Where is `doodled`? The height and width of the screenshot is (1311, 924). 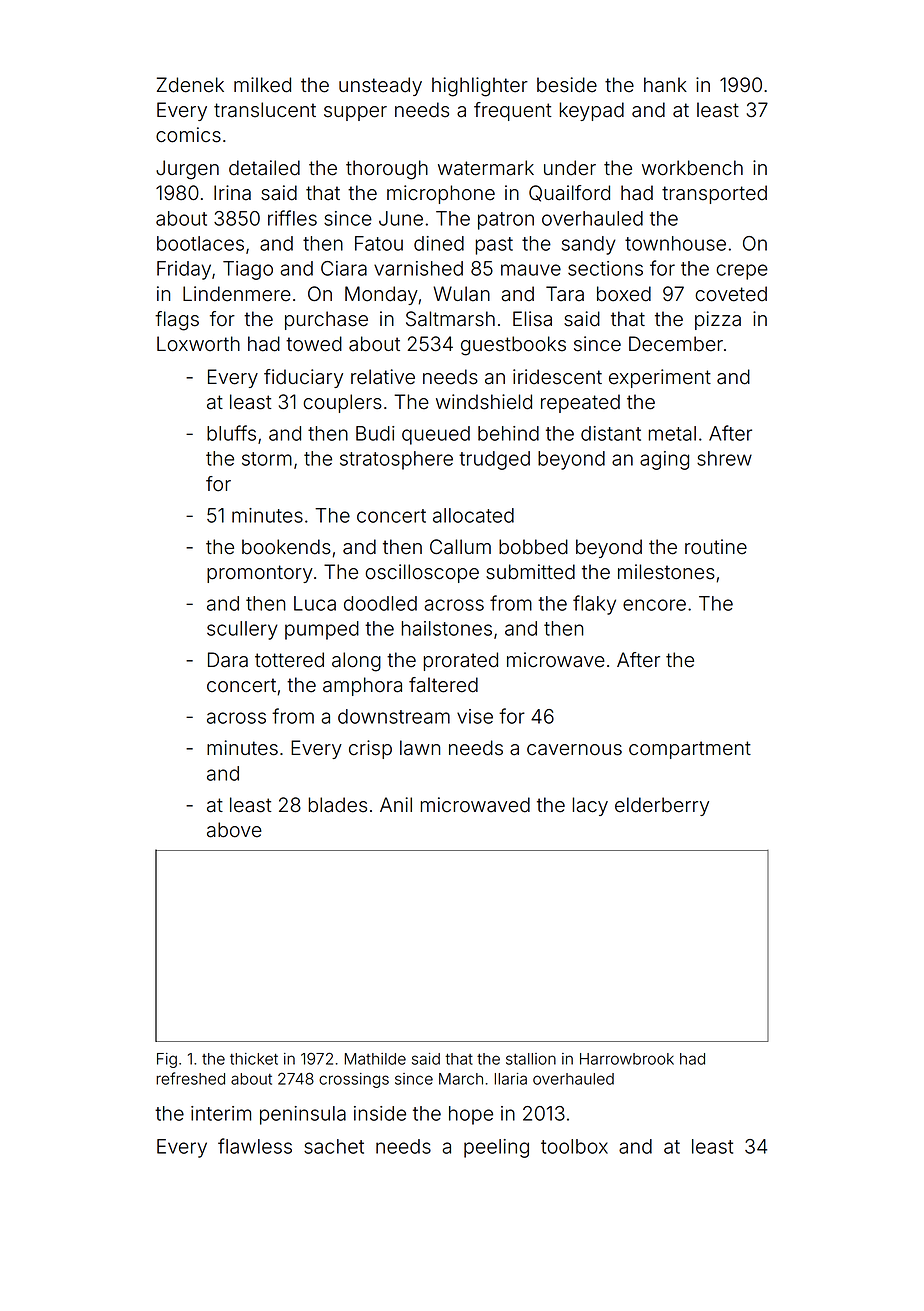 doodled is located at coordinates (380, 603).
